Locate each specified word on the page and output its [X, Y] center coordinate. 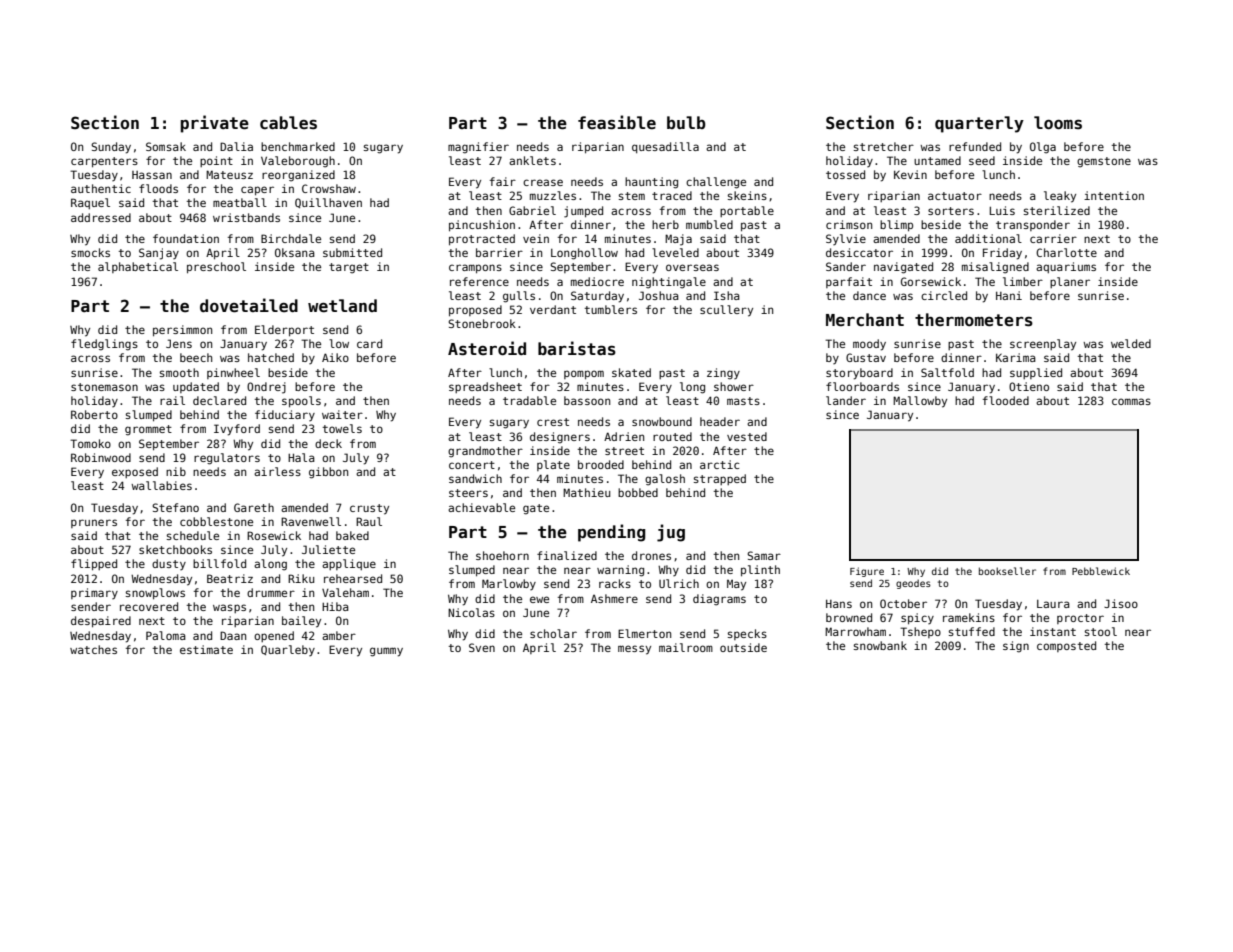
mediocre [597, 281]
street [624, 451]
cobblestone [216, 521]
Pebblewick [1101, 571]
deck [328, 443]
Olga [1043, 148]
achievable [481, 507]
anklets [532, 160]
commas [1131, 401]
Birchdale [291, 238]
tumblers [610, 309]
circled [944, 295]
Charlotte [1066, 252]
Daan [233, 635]
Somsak [166, 146]
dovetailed [249, 305]
